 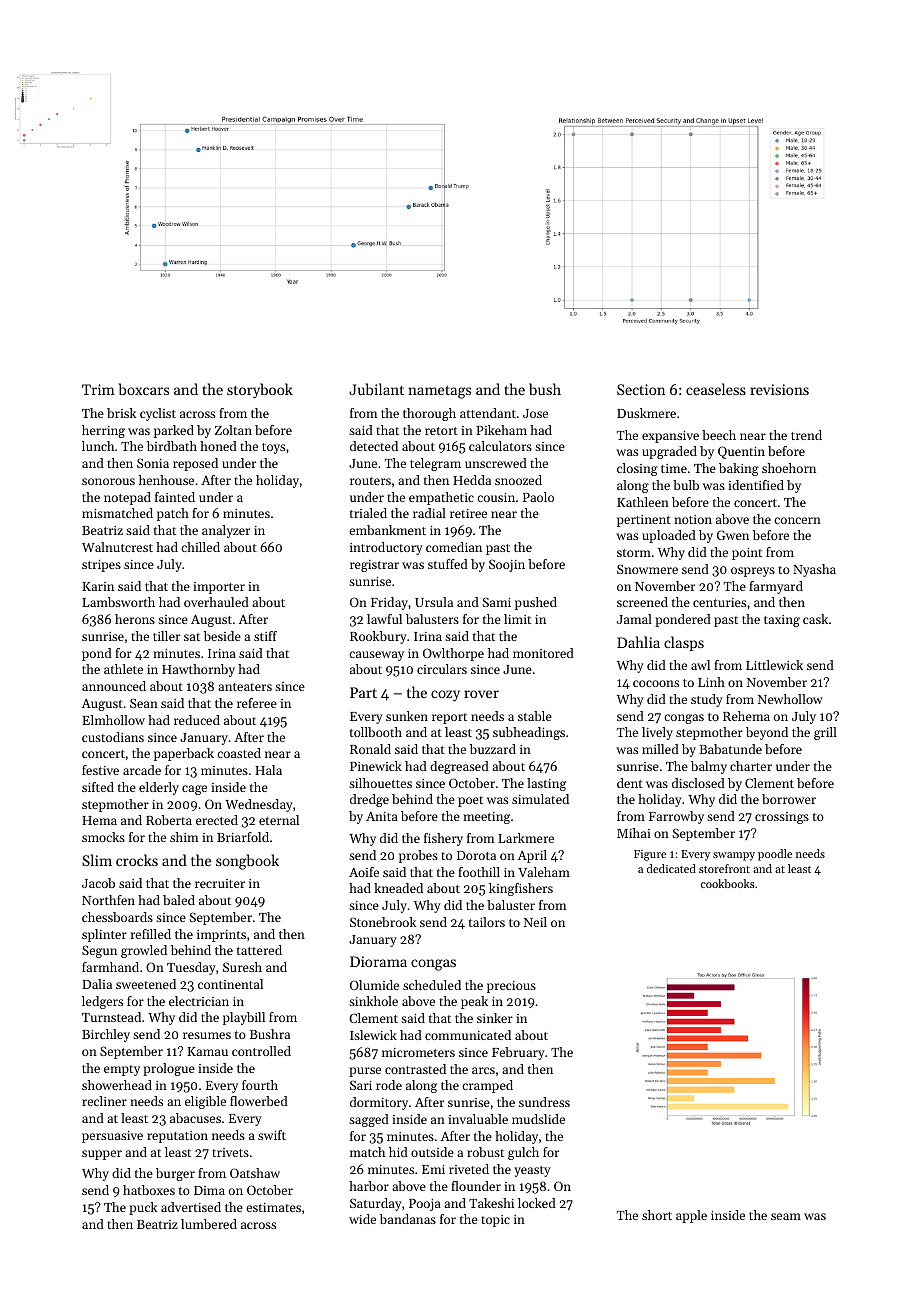 I want to click on Paolo, so click(x=538, y=497).
